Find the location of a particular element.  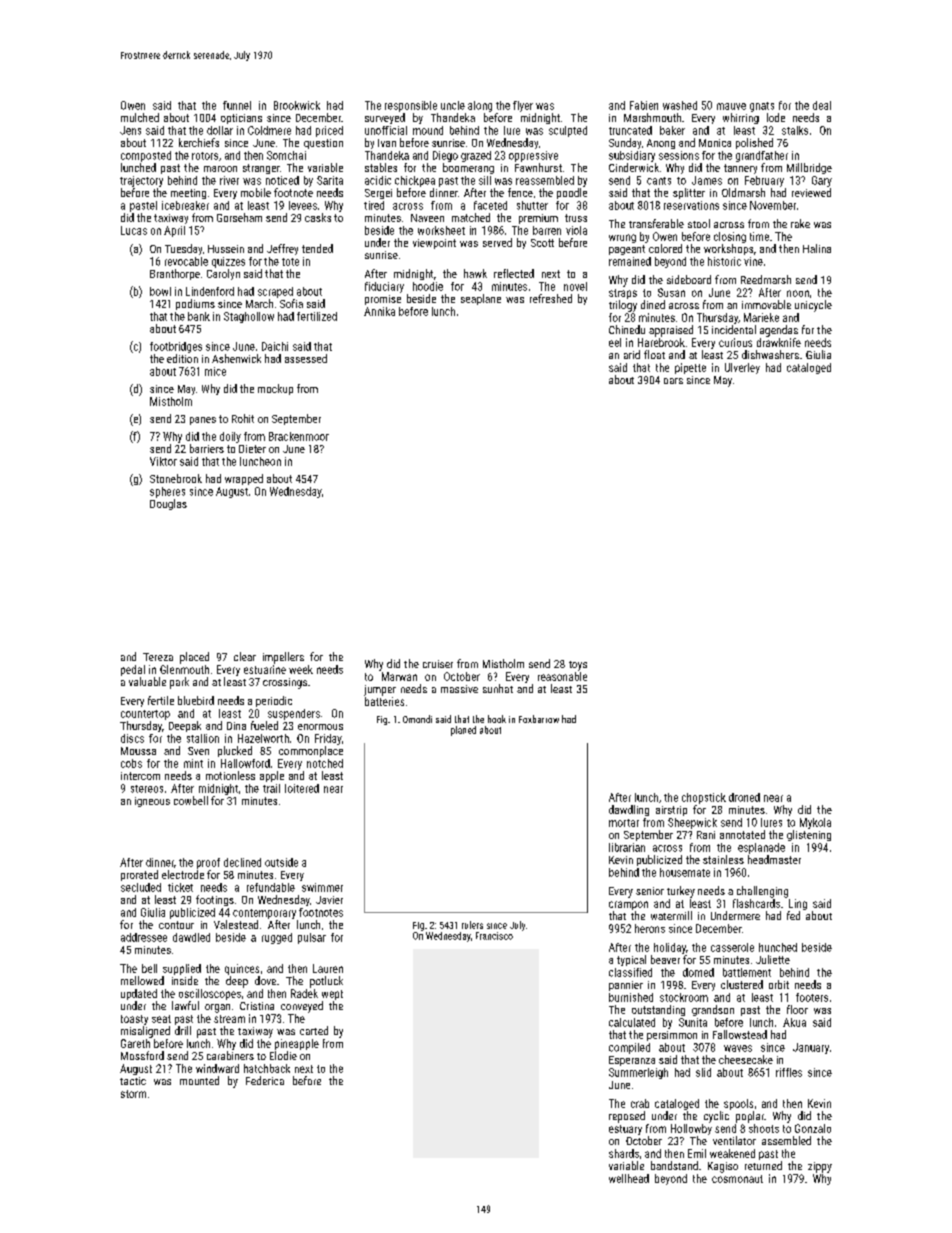

mortar is located at coordinates (624, 823).
